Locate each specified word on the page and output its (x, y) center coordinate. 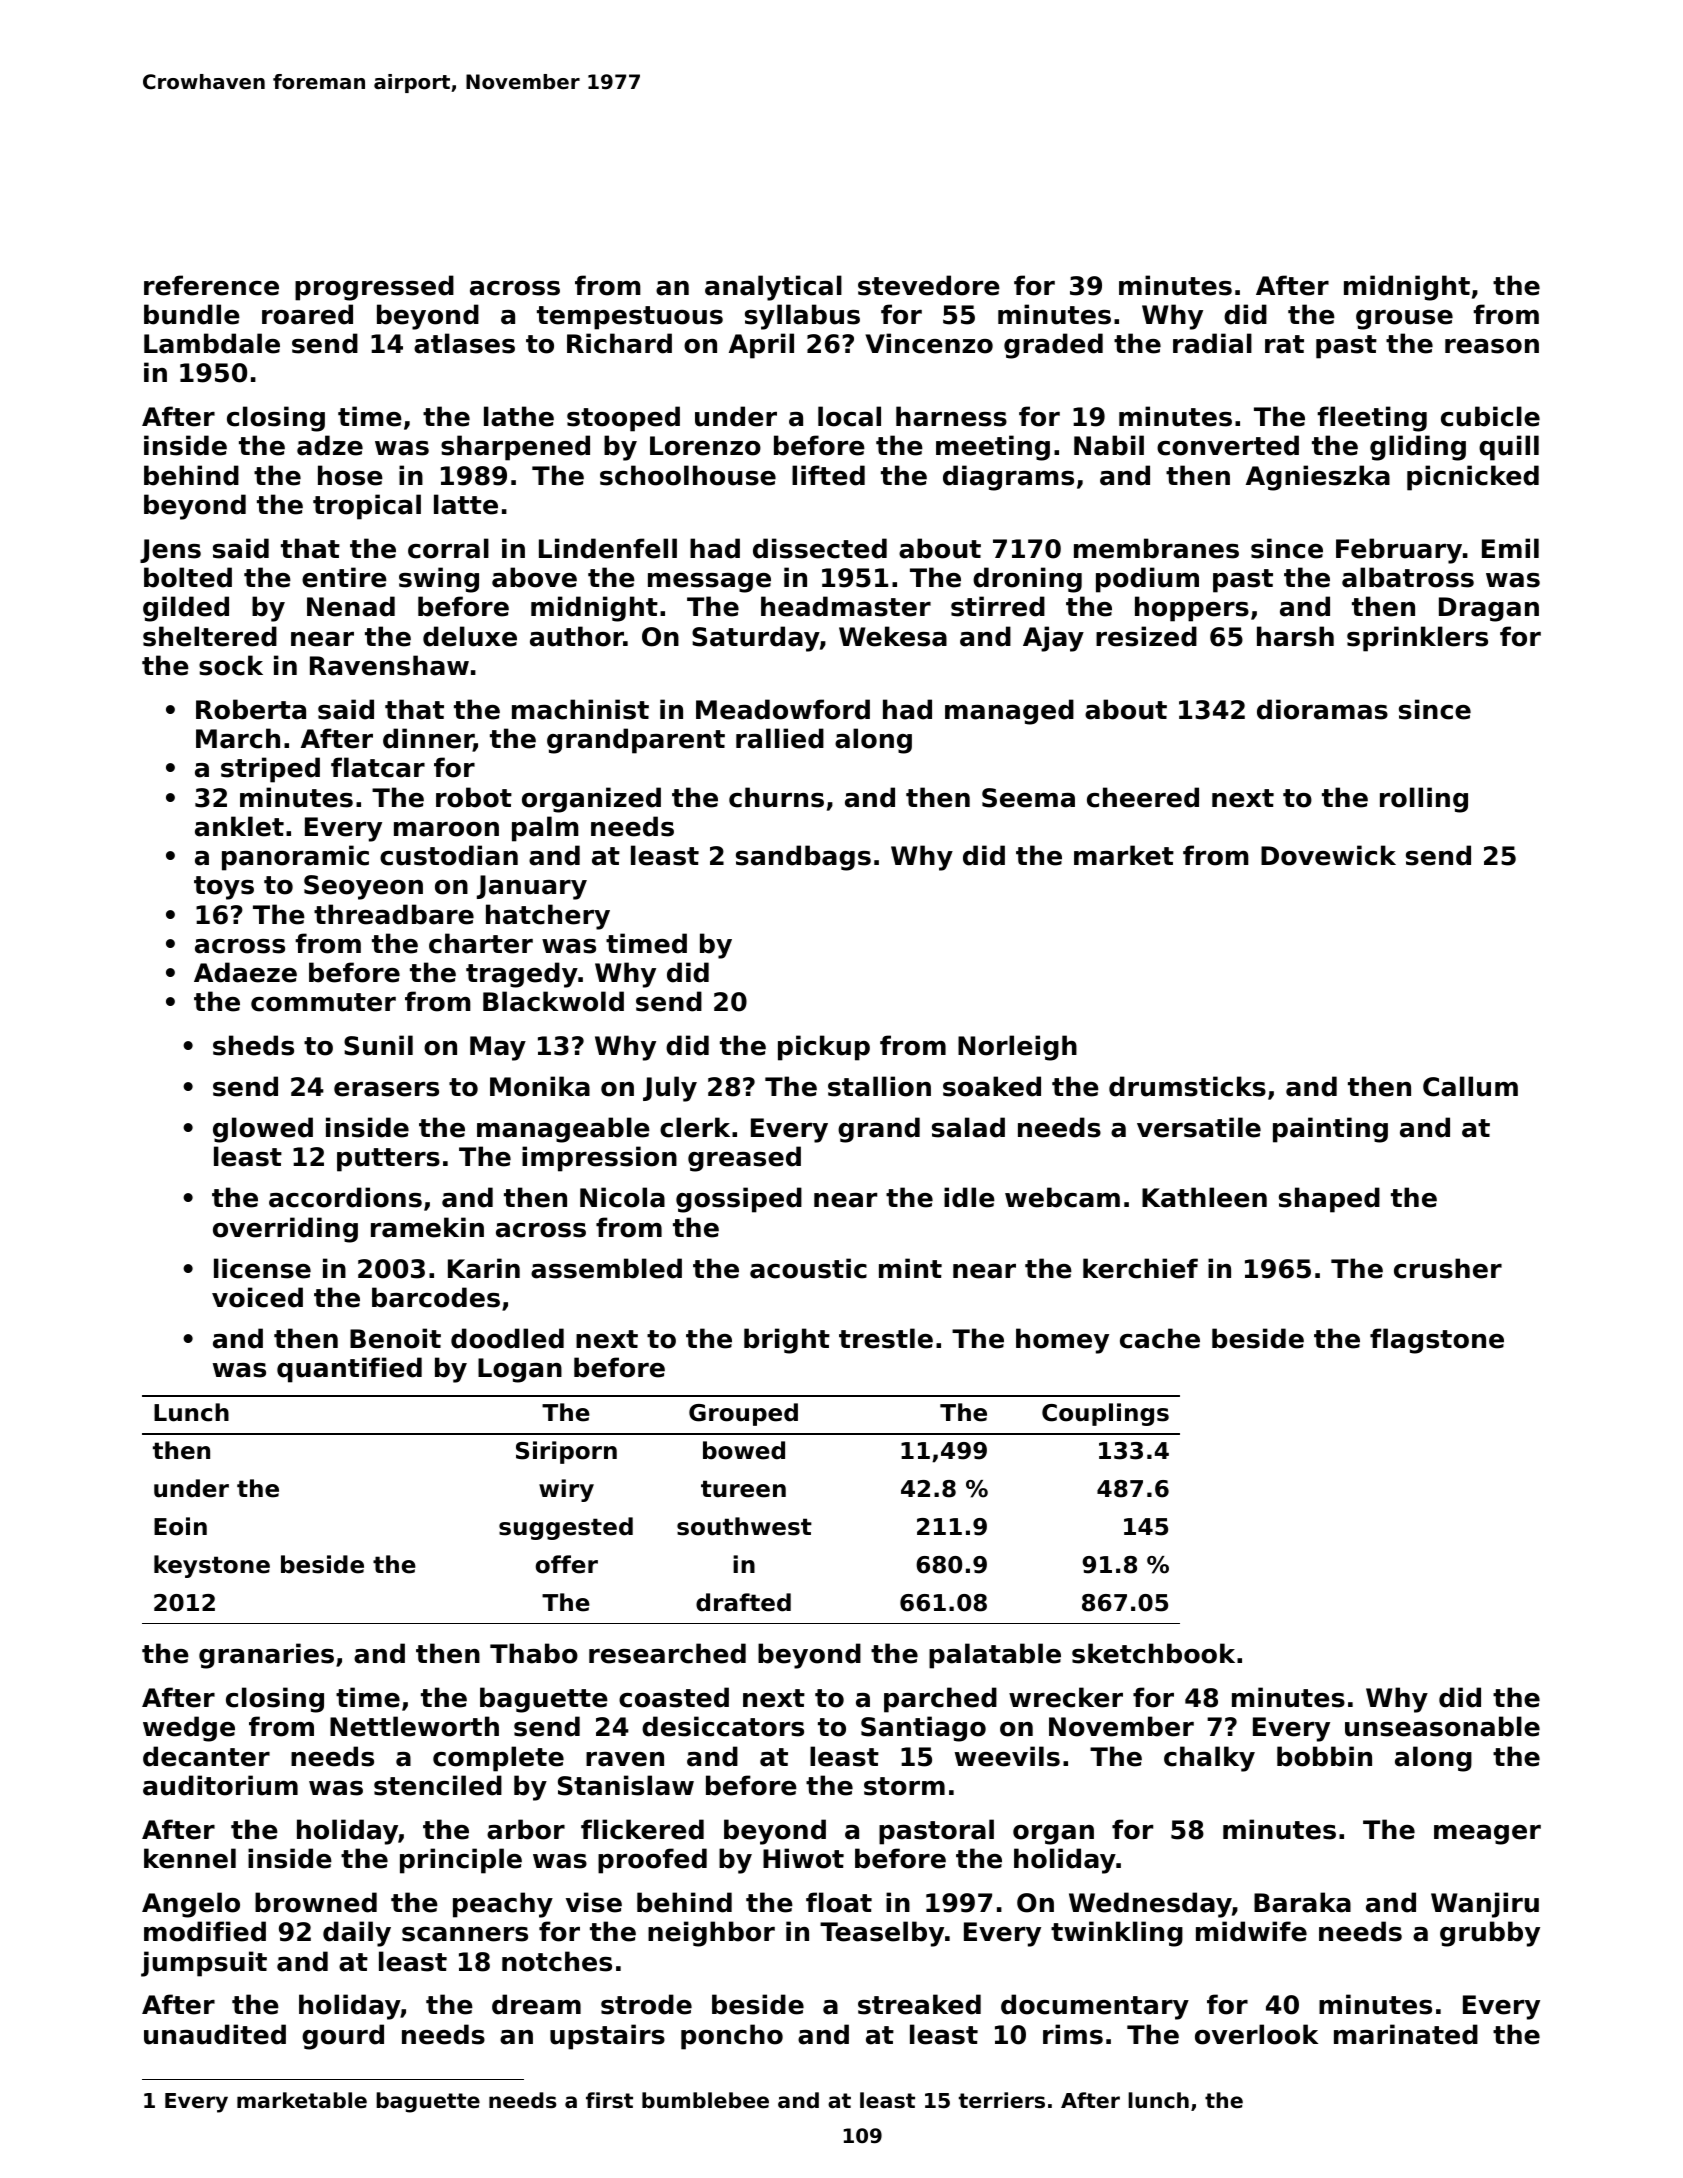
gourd (343, 2037)
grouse (1404, 320)
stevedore (929, 285)
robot (474, 797)
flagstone (1437, 1341)
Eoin (180, 1526)
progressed (374, 288)
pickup (824, 1048)
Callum (1470, 1086)
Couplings (1105, 1414)
